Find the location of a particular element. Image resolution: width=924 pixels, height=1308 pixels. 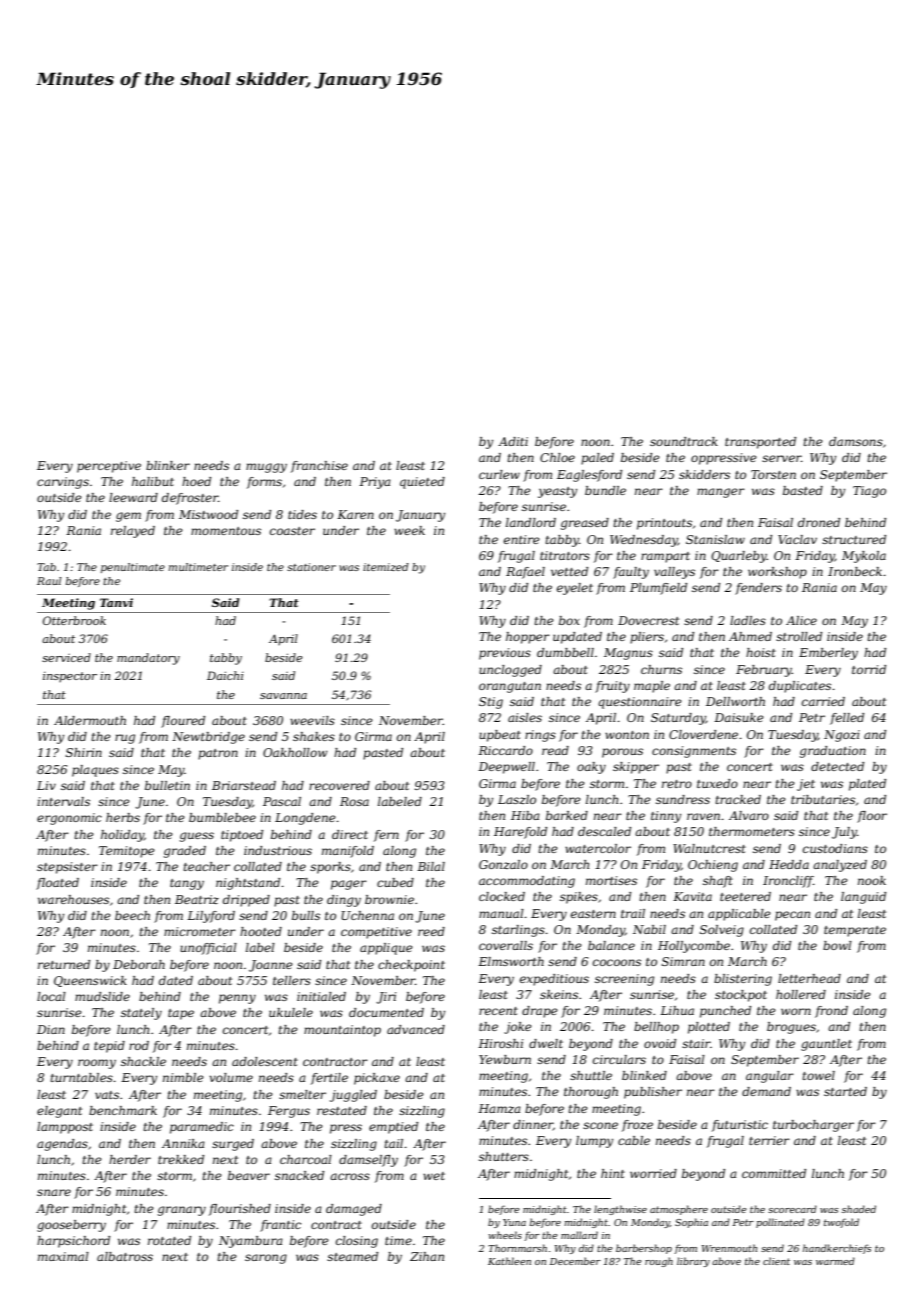

scone is located at coordinates (600, 1125).
